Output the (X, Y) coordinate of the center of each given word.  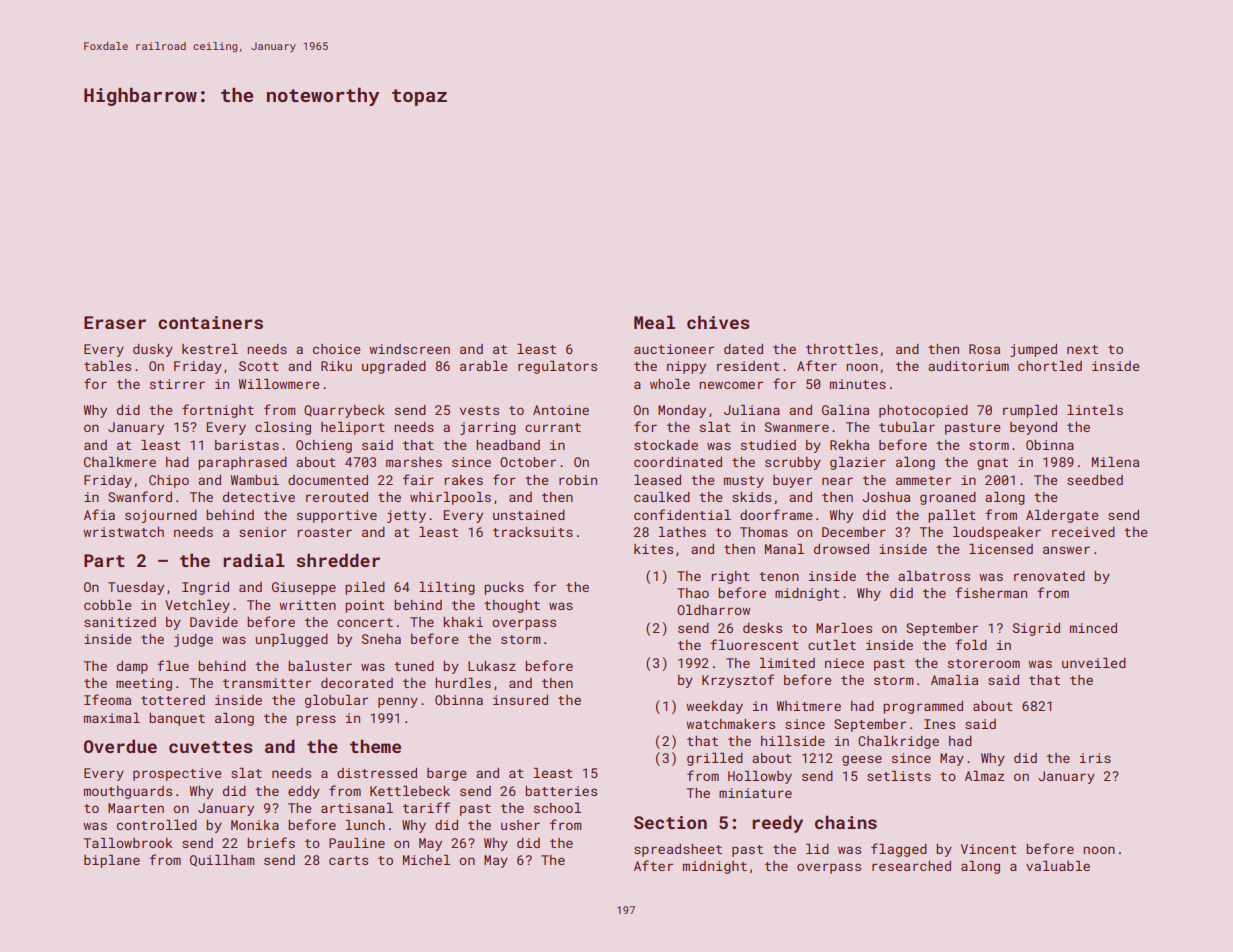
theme (375, 746)
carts (348, 860)
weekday (714, 707)
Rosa (984, 349)
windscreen (409, 349)
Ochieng (324, 446)
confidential (682, 514)
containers (210, 322)
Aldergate (1062, 516)
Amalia (954, 680)
